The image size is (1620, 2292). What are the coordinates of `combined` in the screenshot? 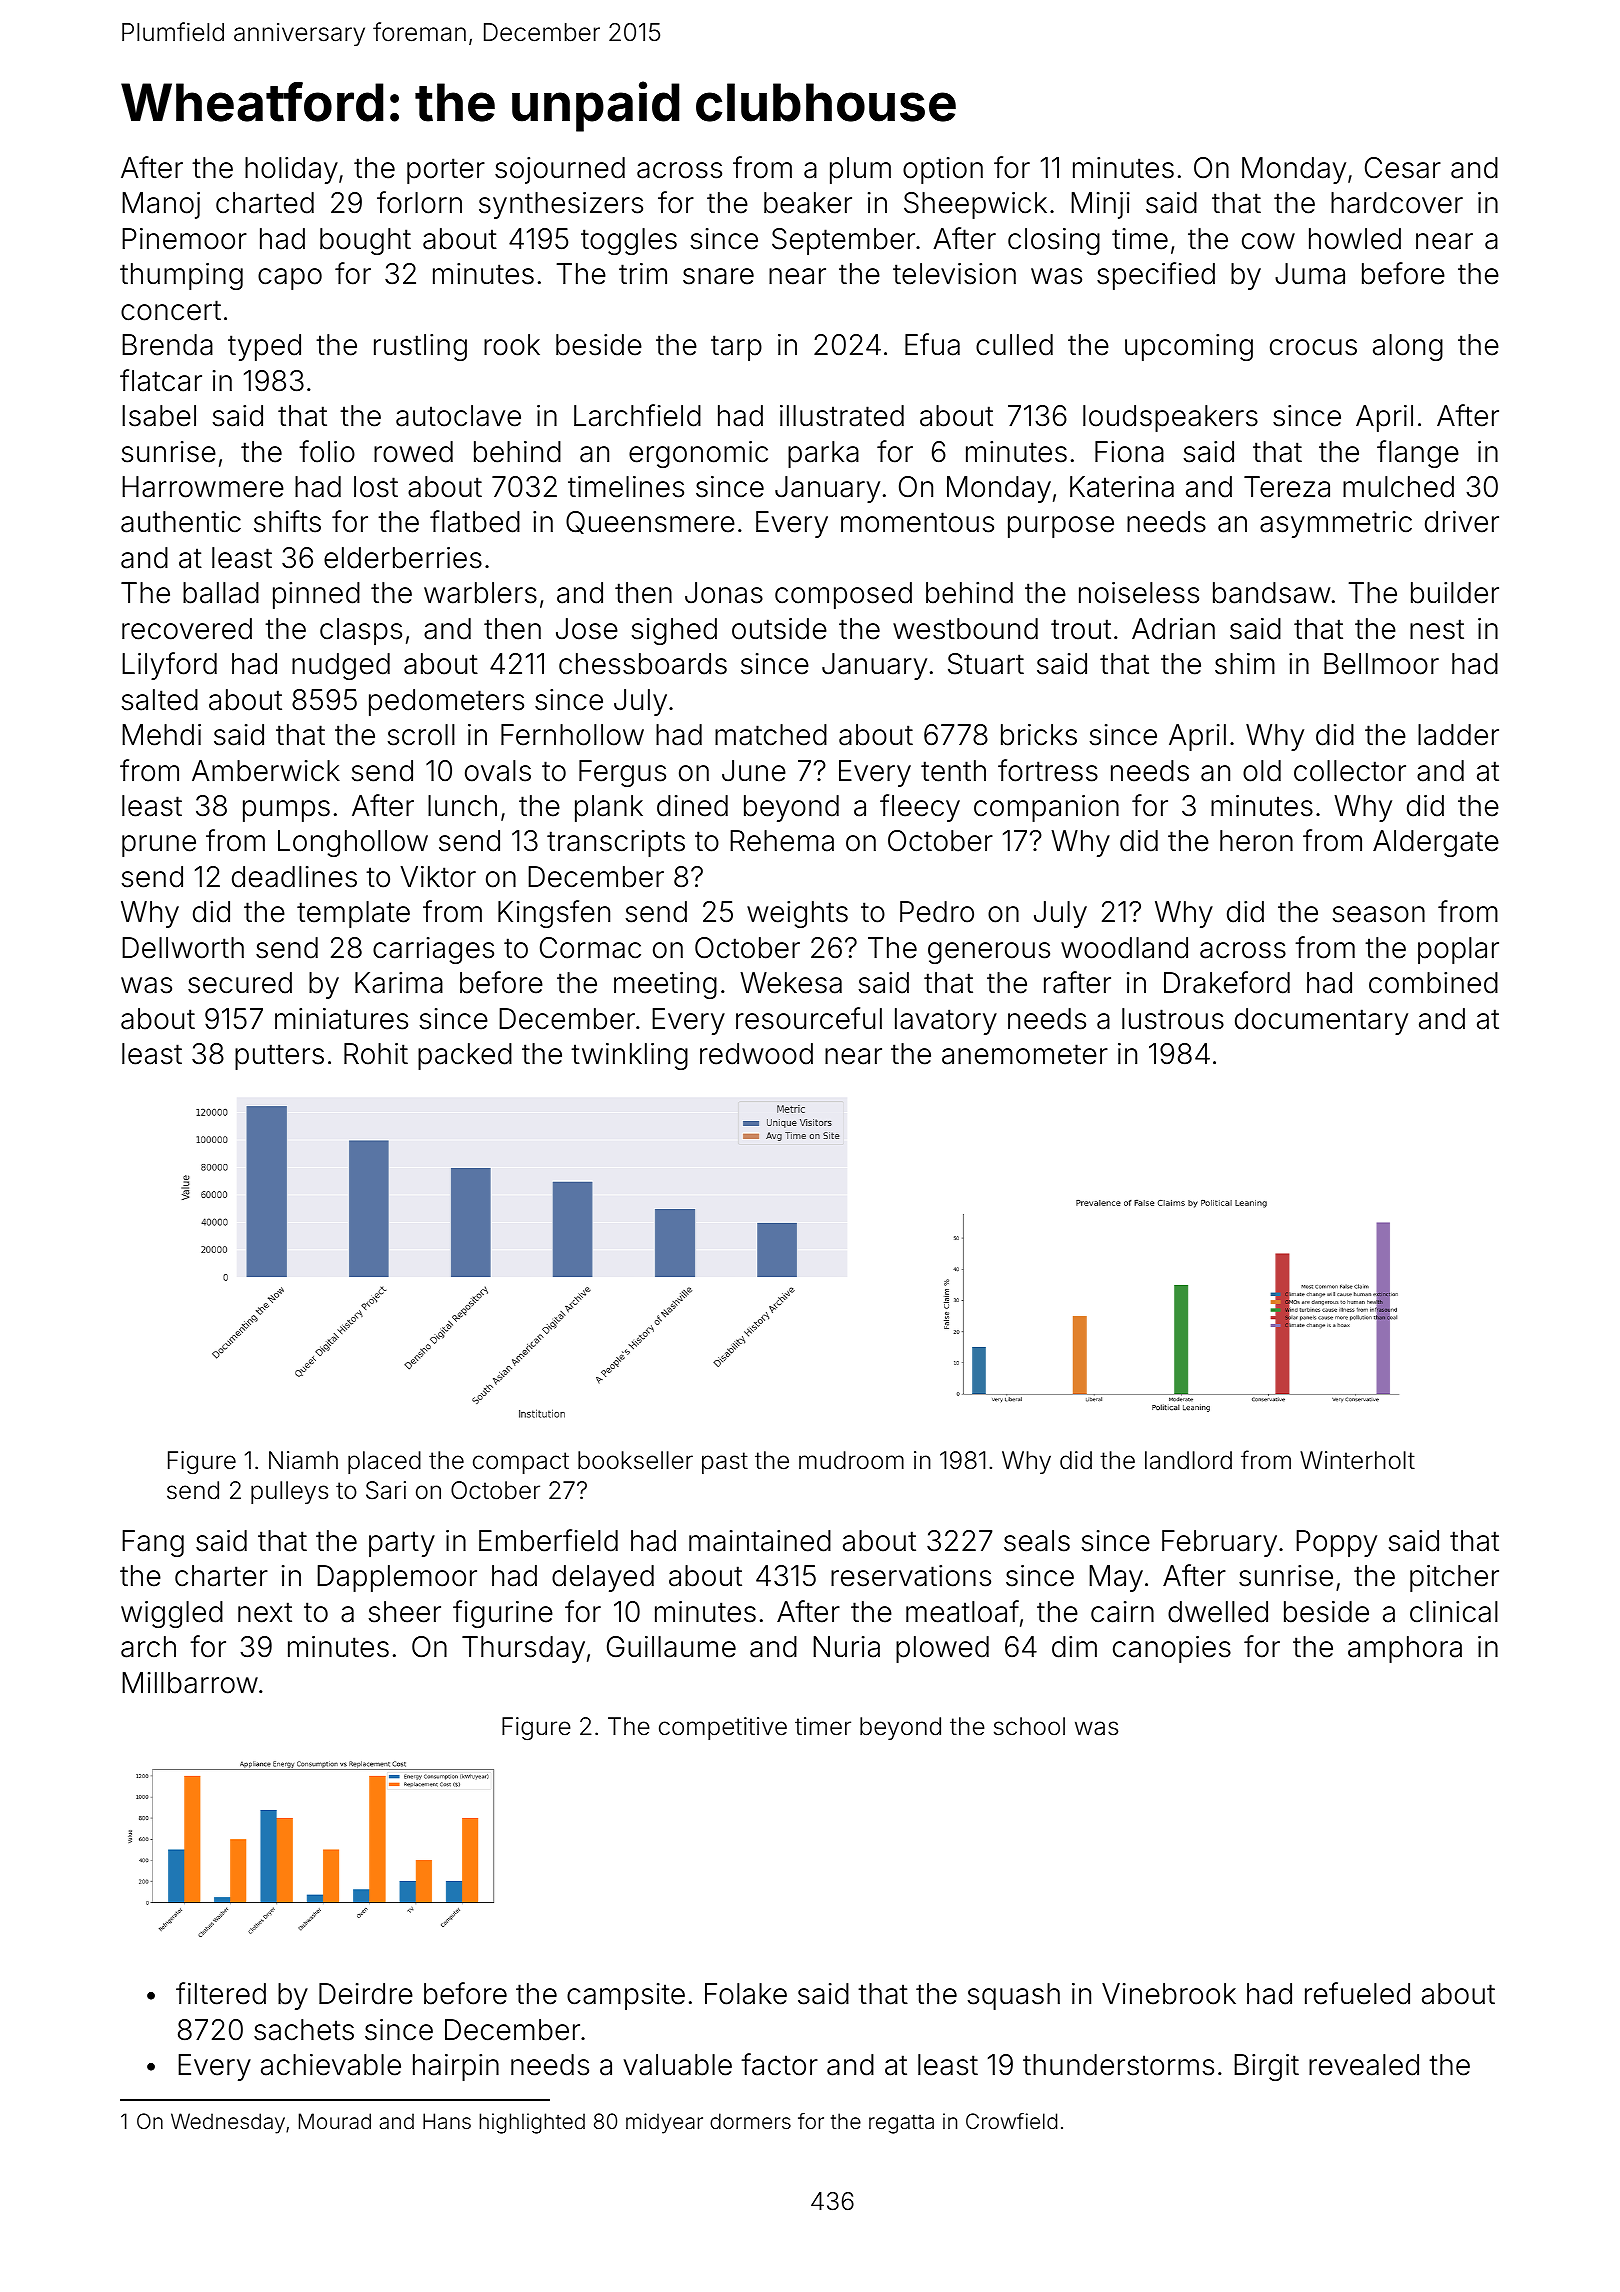 It's located at (1433, 983).
